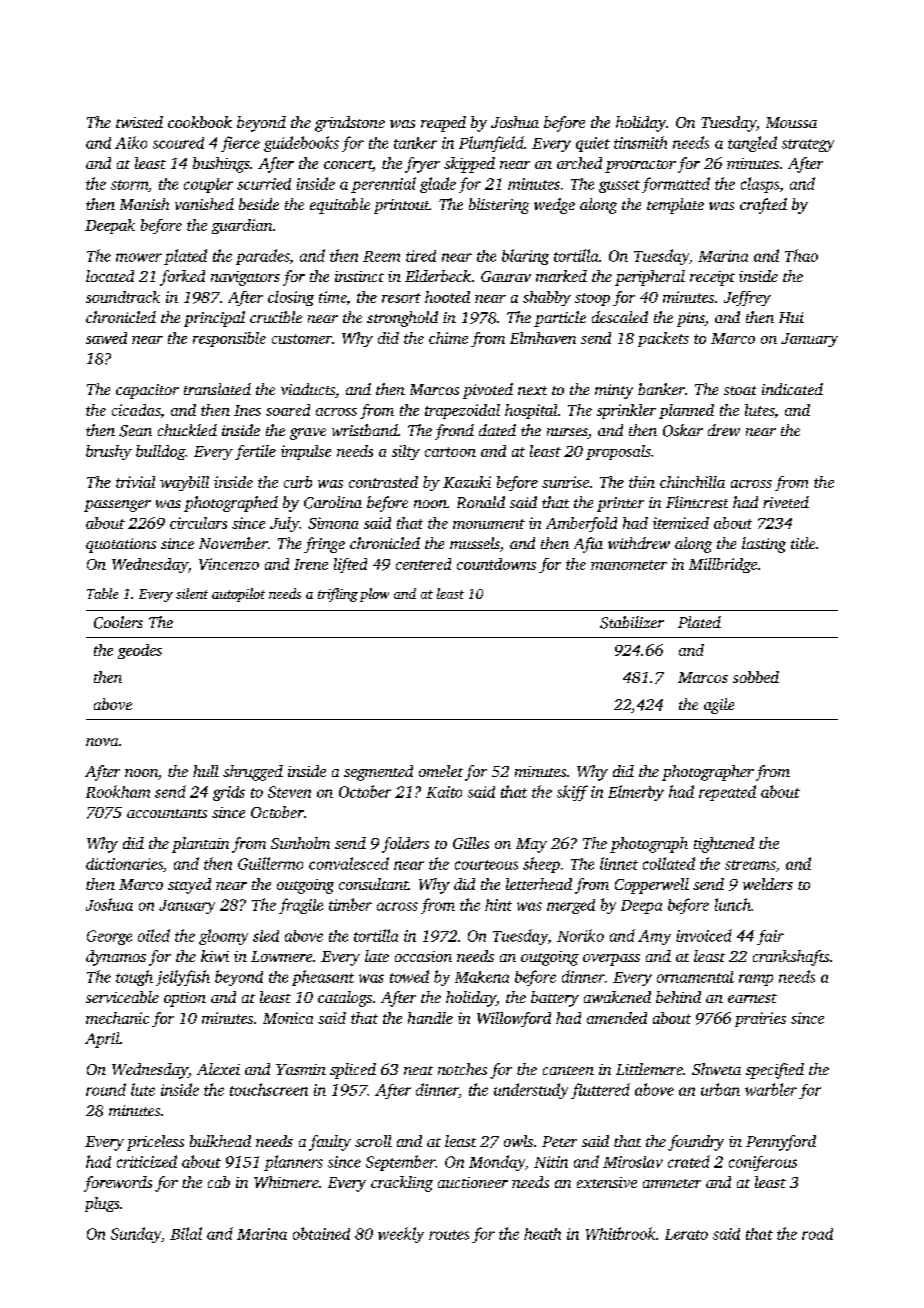  What do you see at coordinates (791, 122) in the document?
I see `Moussa` at bounding box center [791, 122].
